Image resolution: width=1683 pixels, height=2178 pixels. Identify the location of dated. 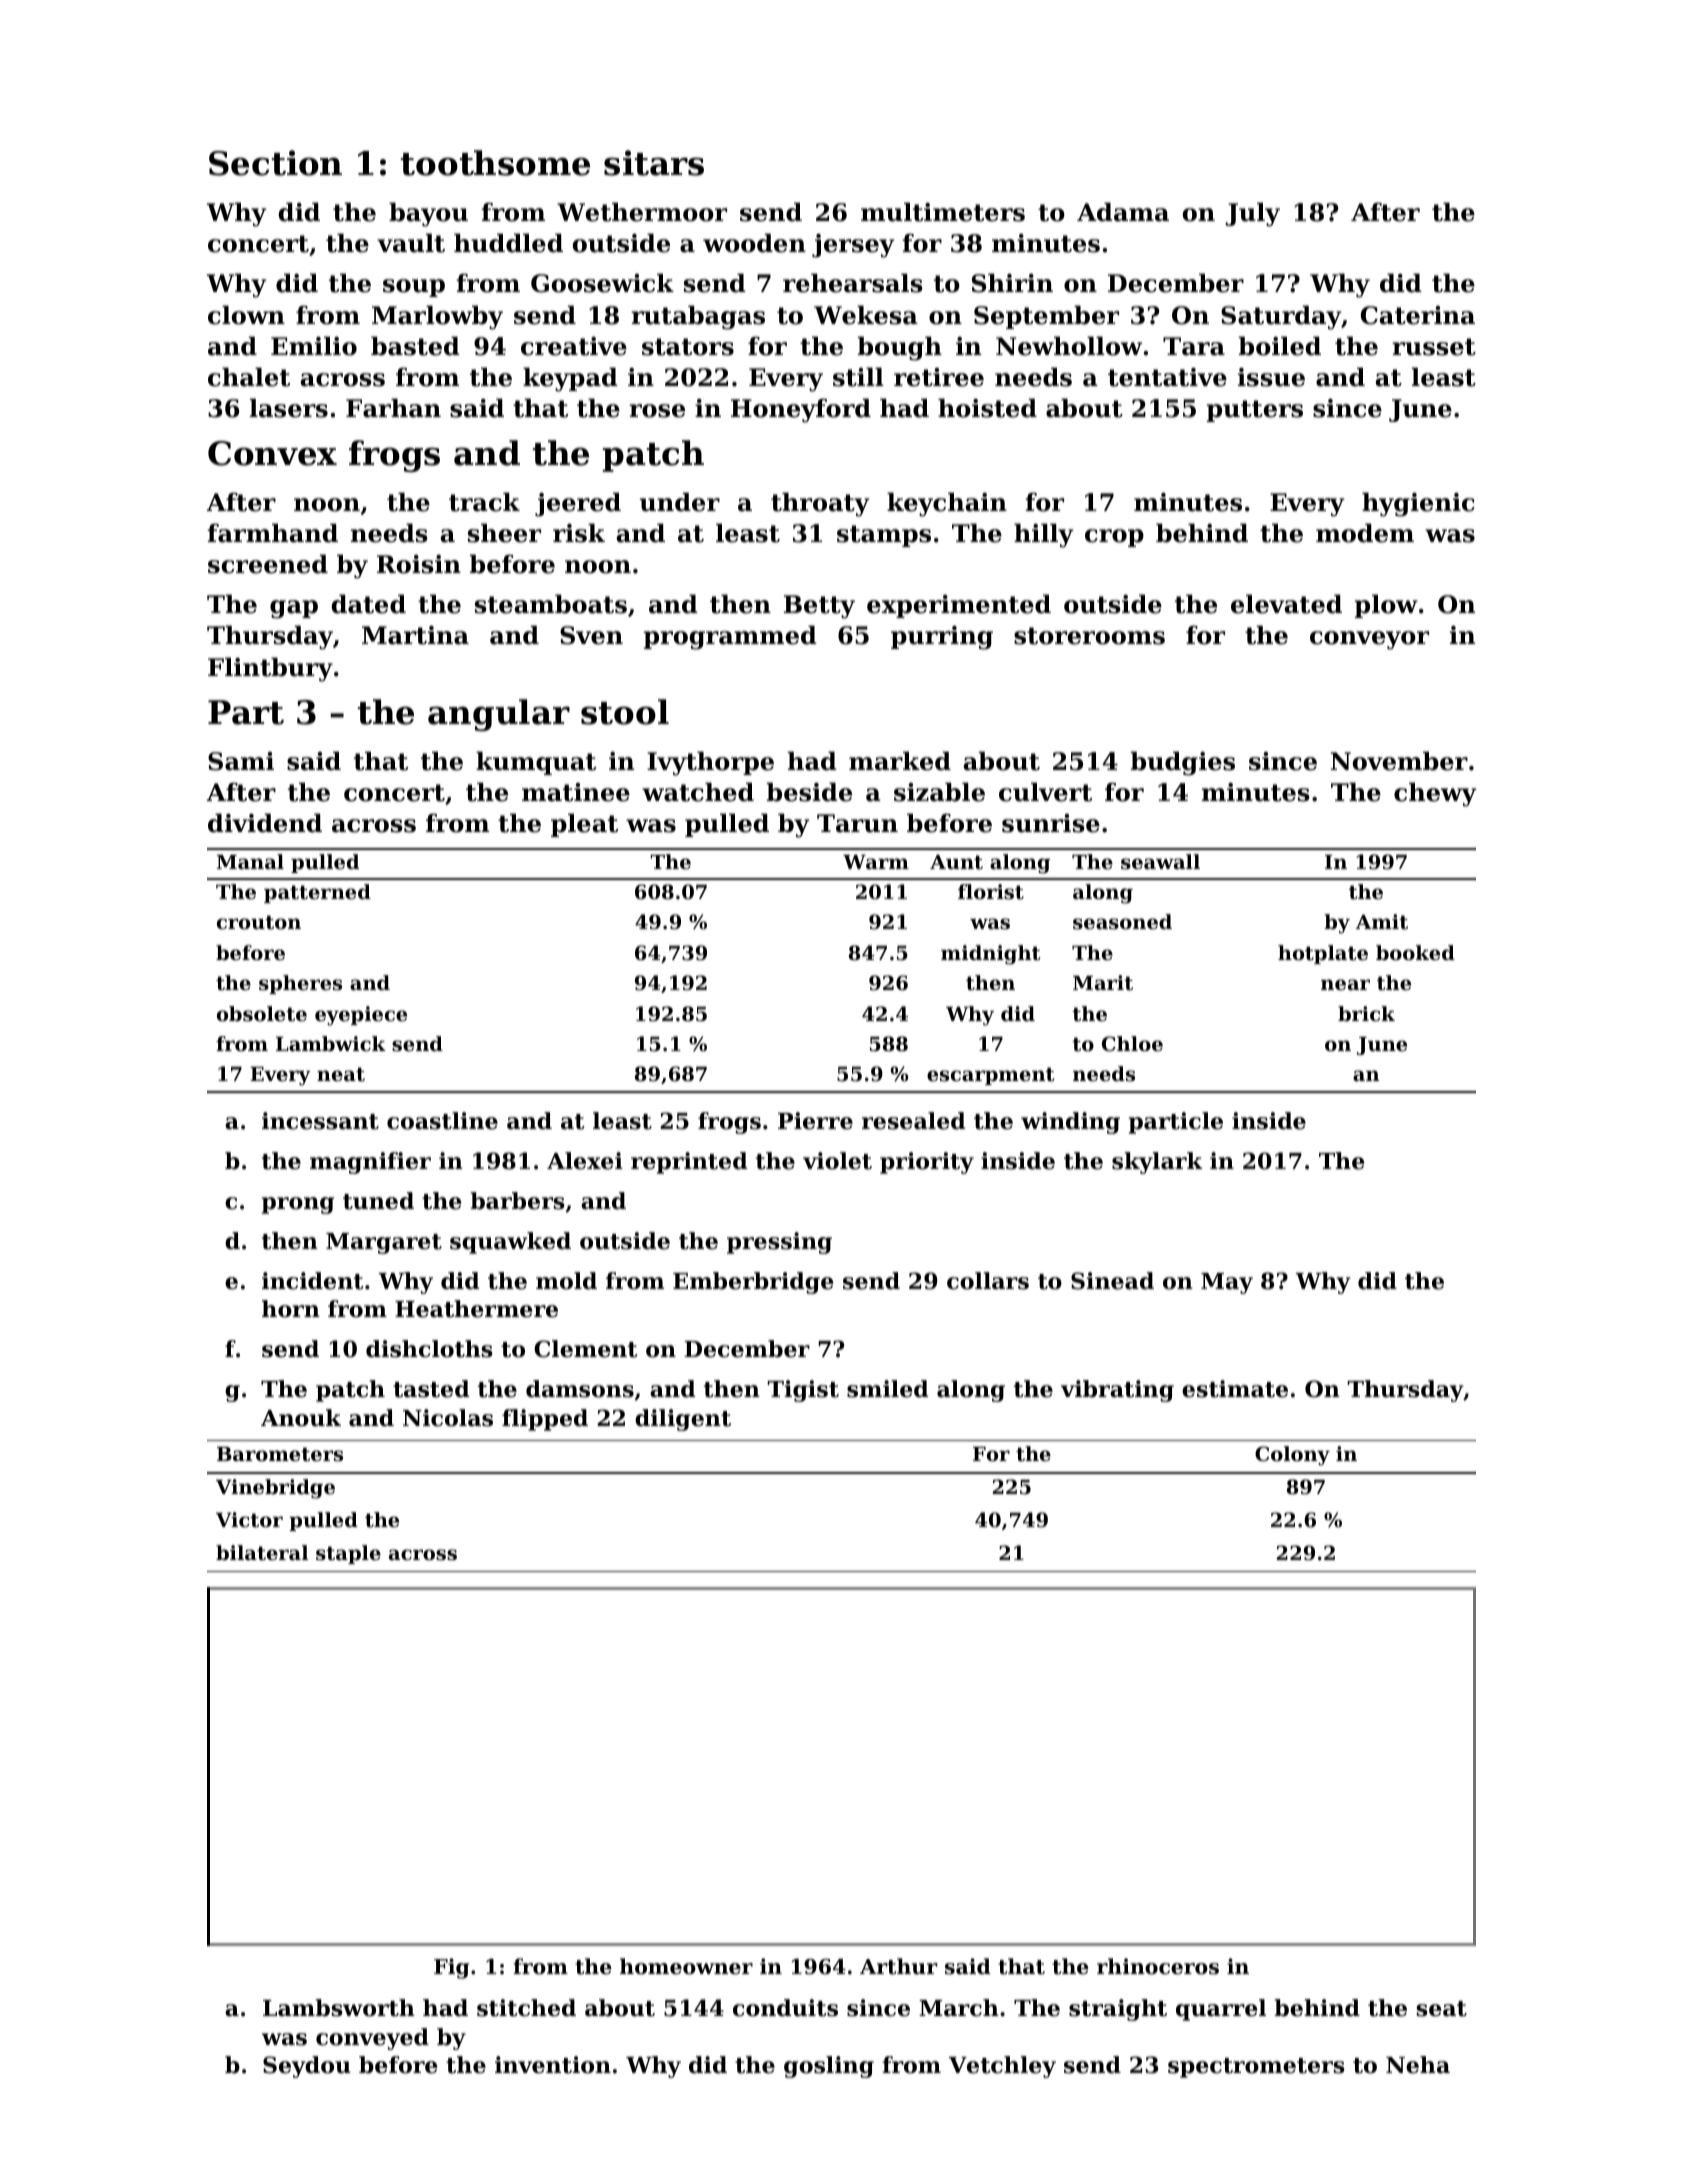
(369, 604).
